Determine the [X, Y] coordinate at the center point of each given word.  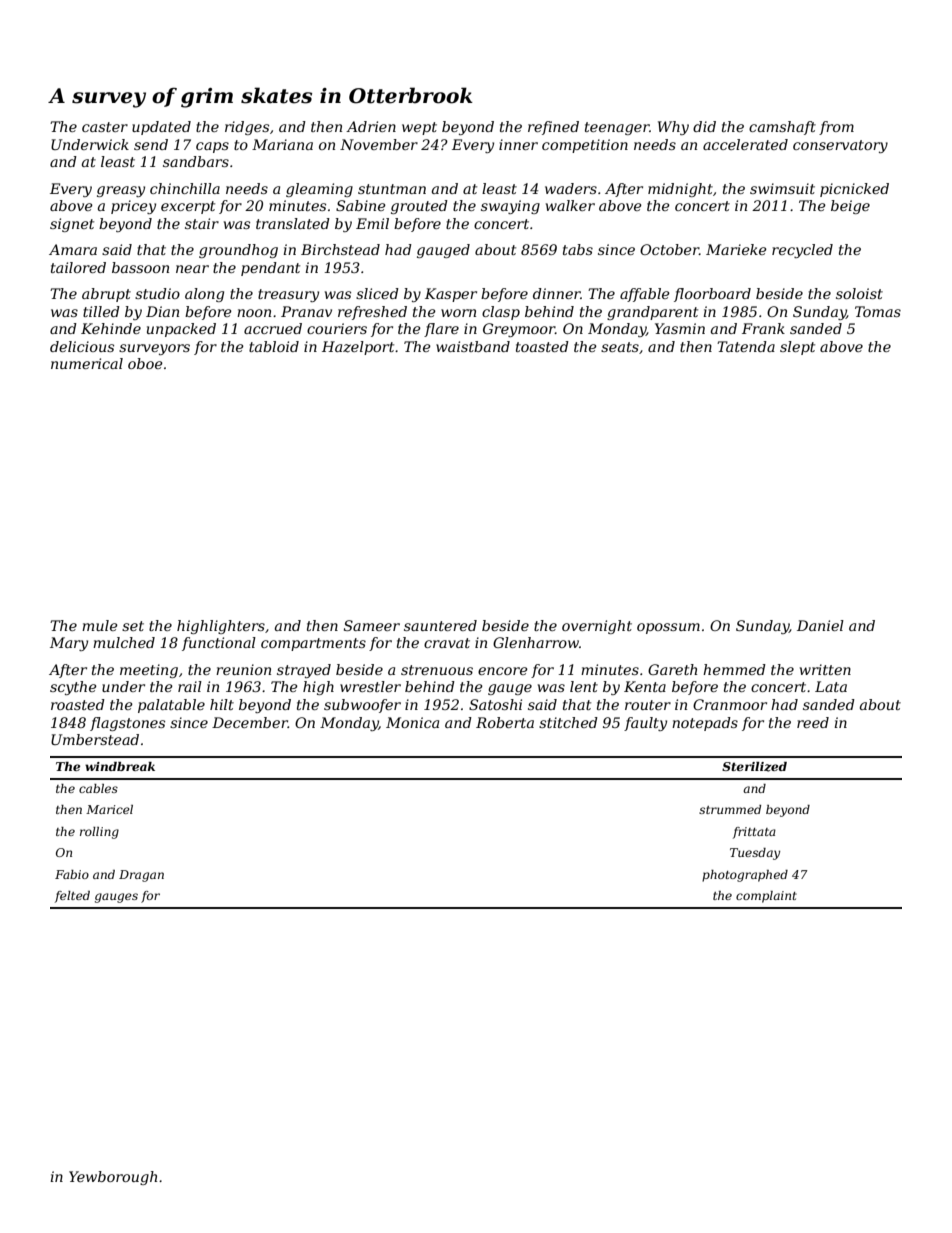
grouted [419, 207]
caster [105, 127]
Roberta [505, 722]
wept [419, 128]
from [836, 128]
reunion [243, 669]
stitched [568, 722]
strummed [730, 809]
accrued [273, 328]
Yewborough [113, 1178]
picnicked [854, 190]
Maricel [109, 809]
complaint [766, 897]
